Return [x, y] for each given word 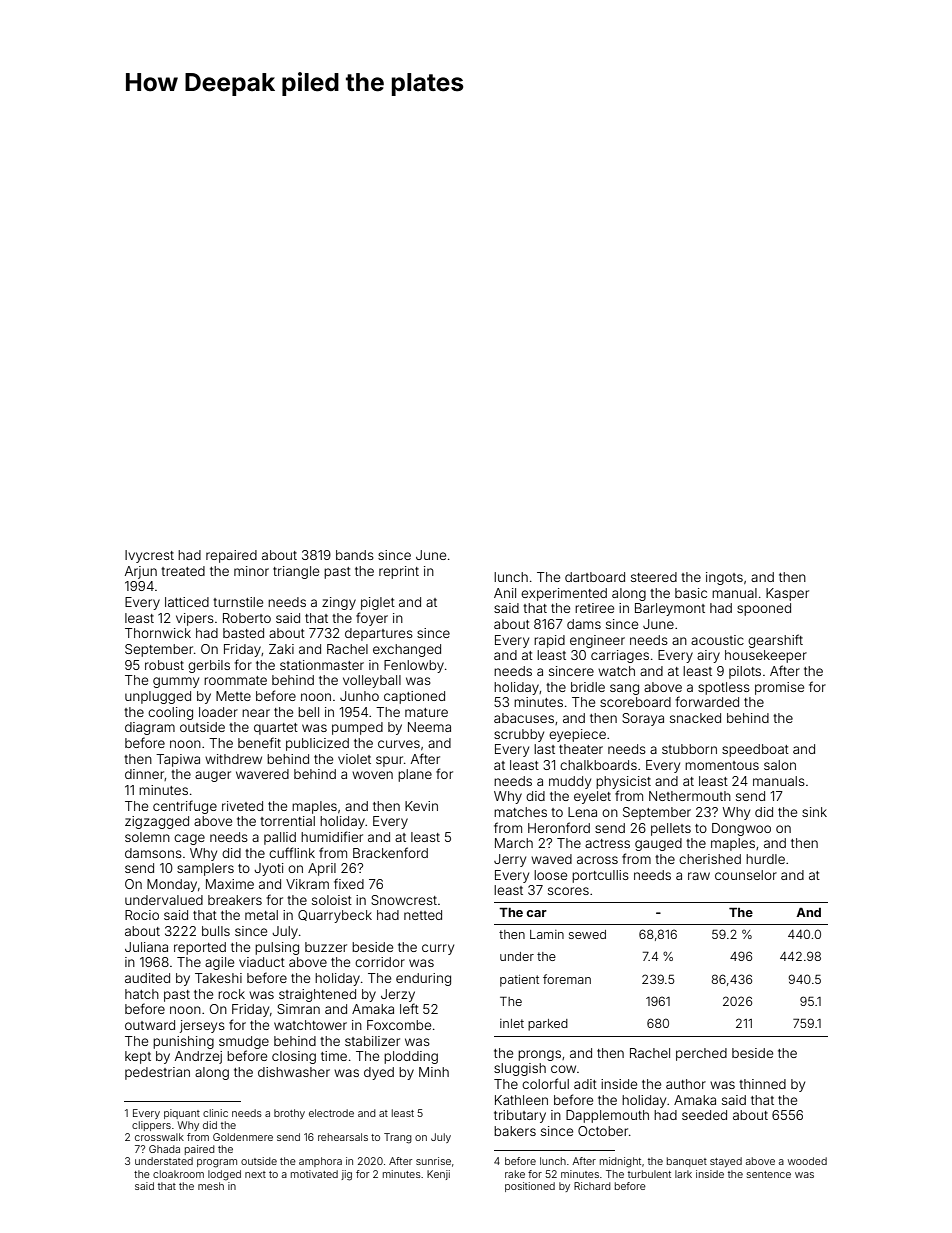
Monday [172, 885]
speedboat [755, 750]
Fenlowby [414, 666]
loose [550, 875]
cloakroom [178, 1174]
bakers [515, 1131]
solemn [147, 837]
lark [683, 1174]
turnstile [238, 602]
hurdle [765, 859]
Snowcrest [404, 900]
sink [814, 812]
